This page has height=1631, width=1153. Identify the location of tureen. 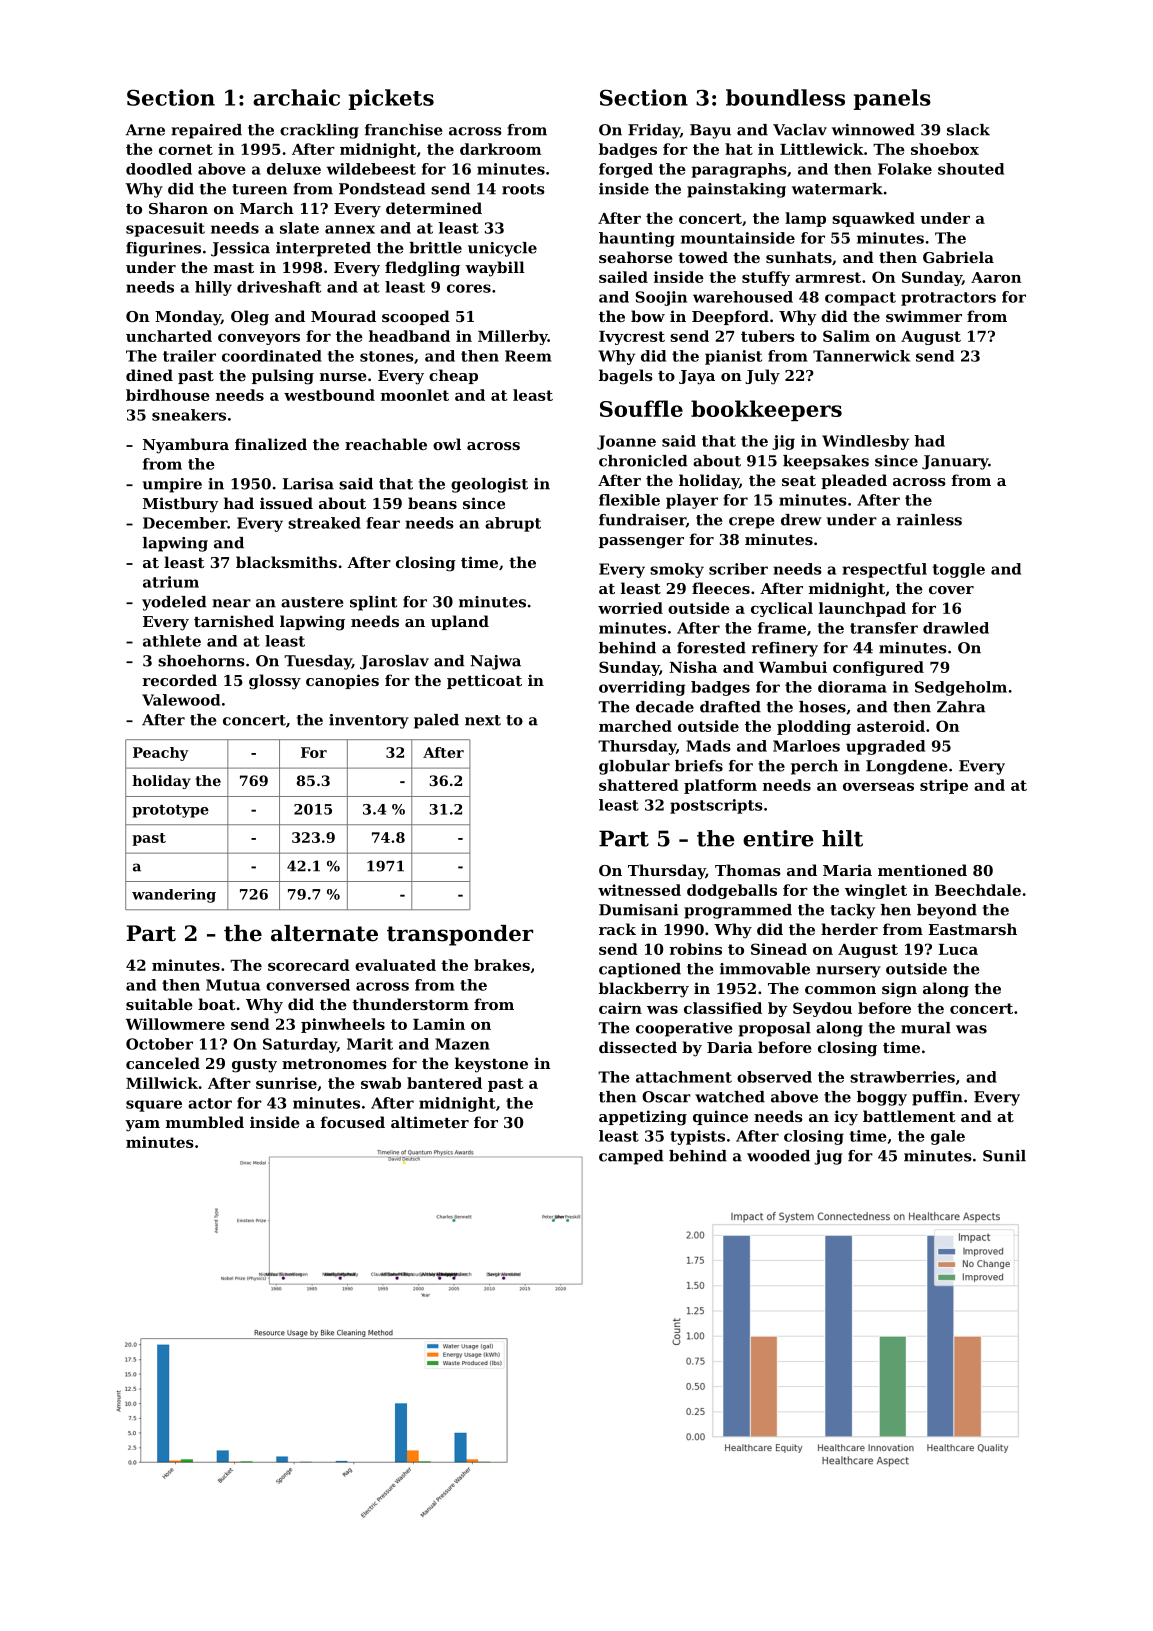
(259, 189).
